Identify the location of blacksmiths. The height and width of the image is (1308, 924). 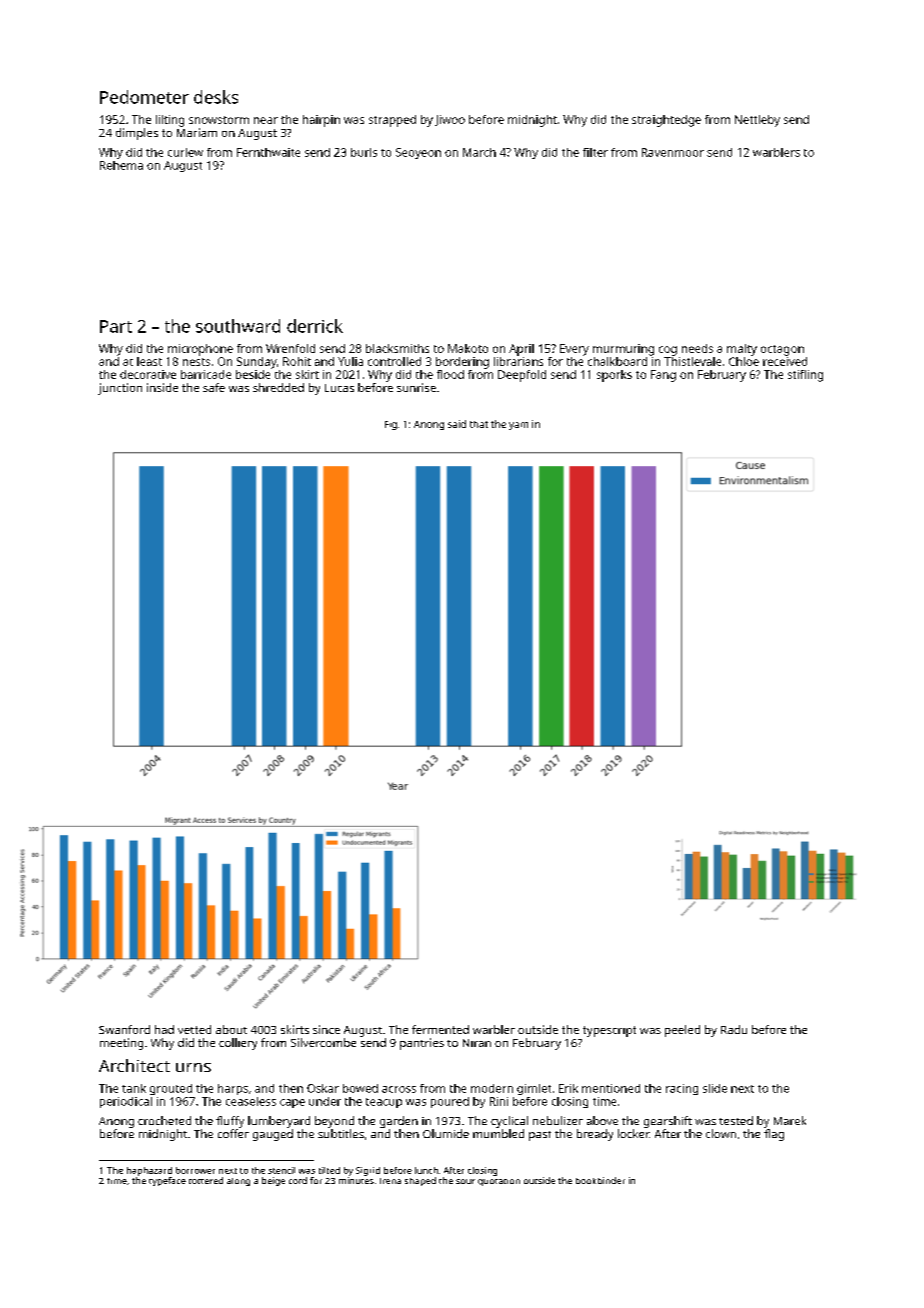
(397, 348).
